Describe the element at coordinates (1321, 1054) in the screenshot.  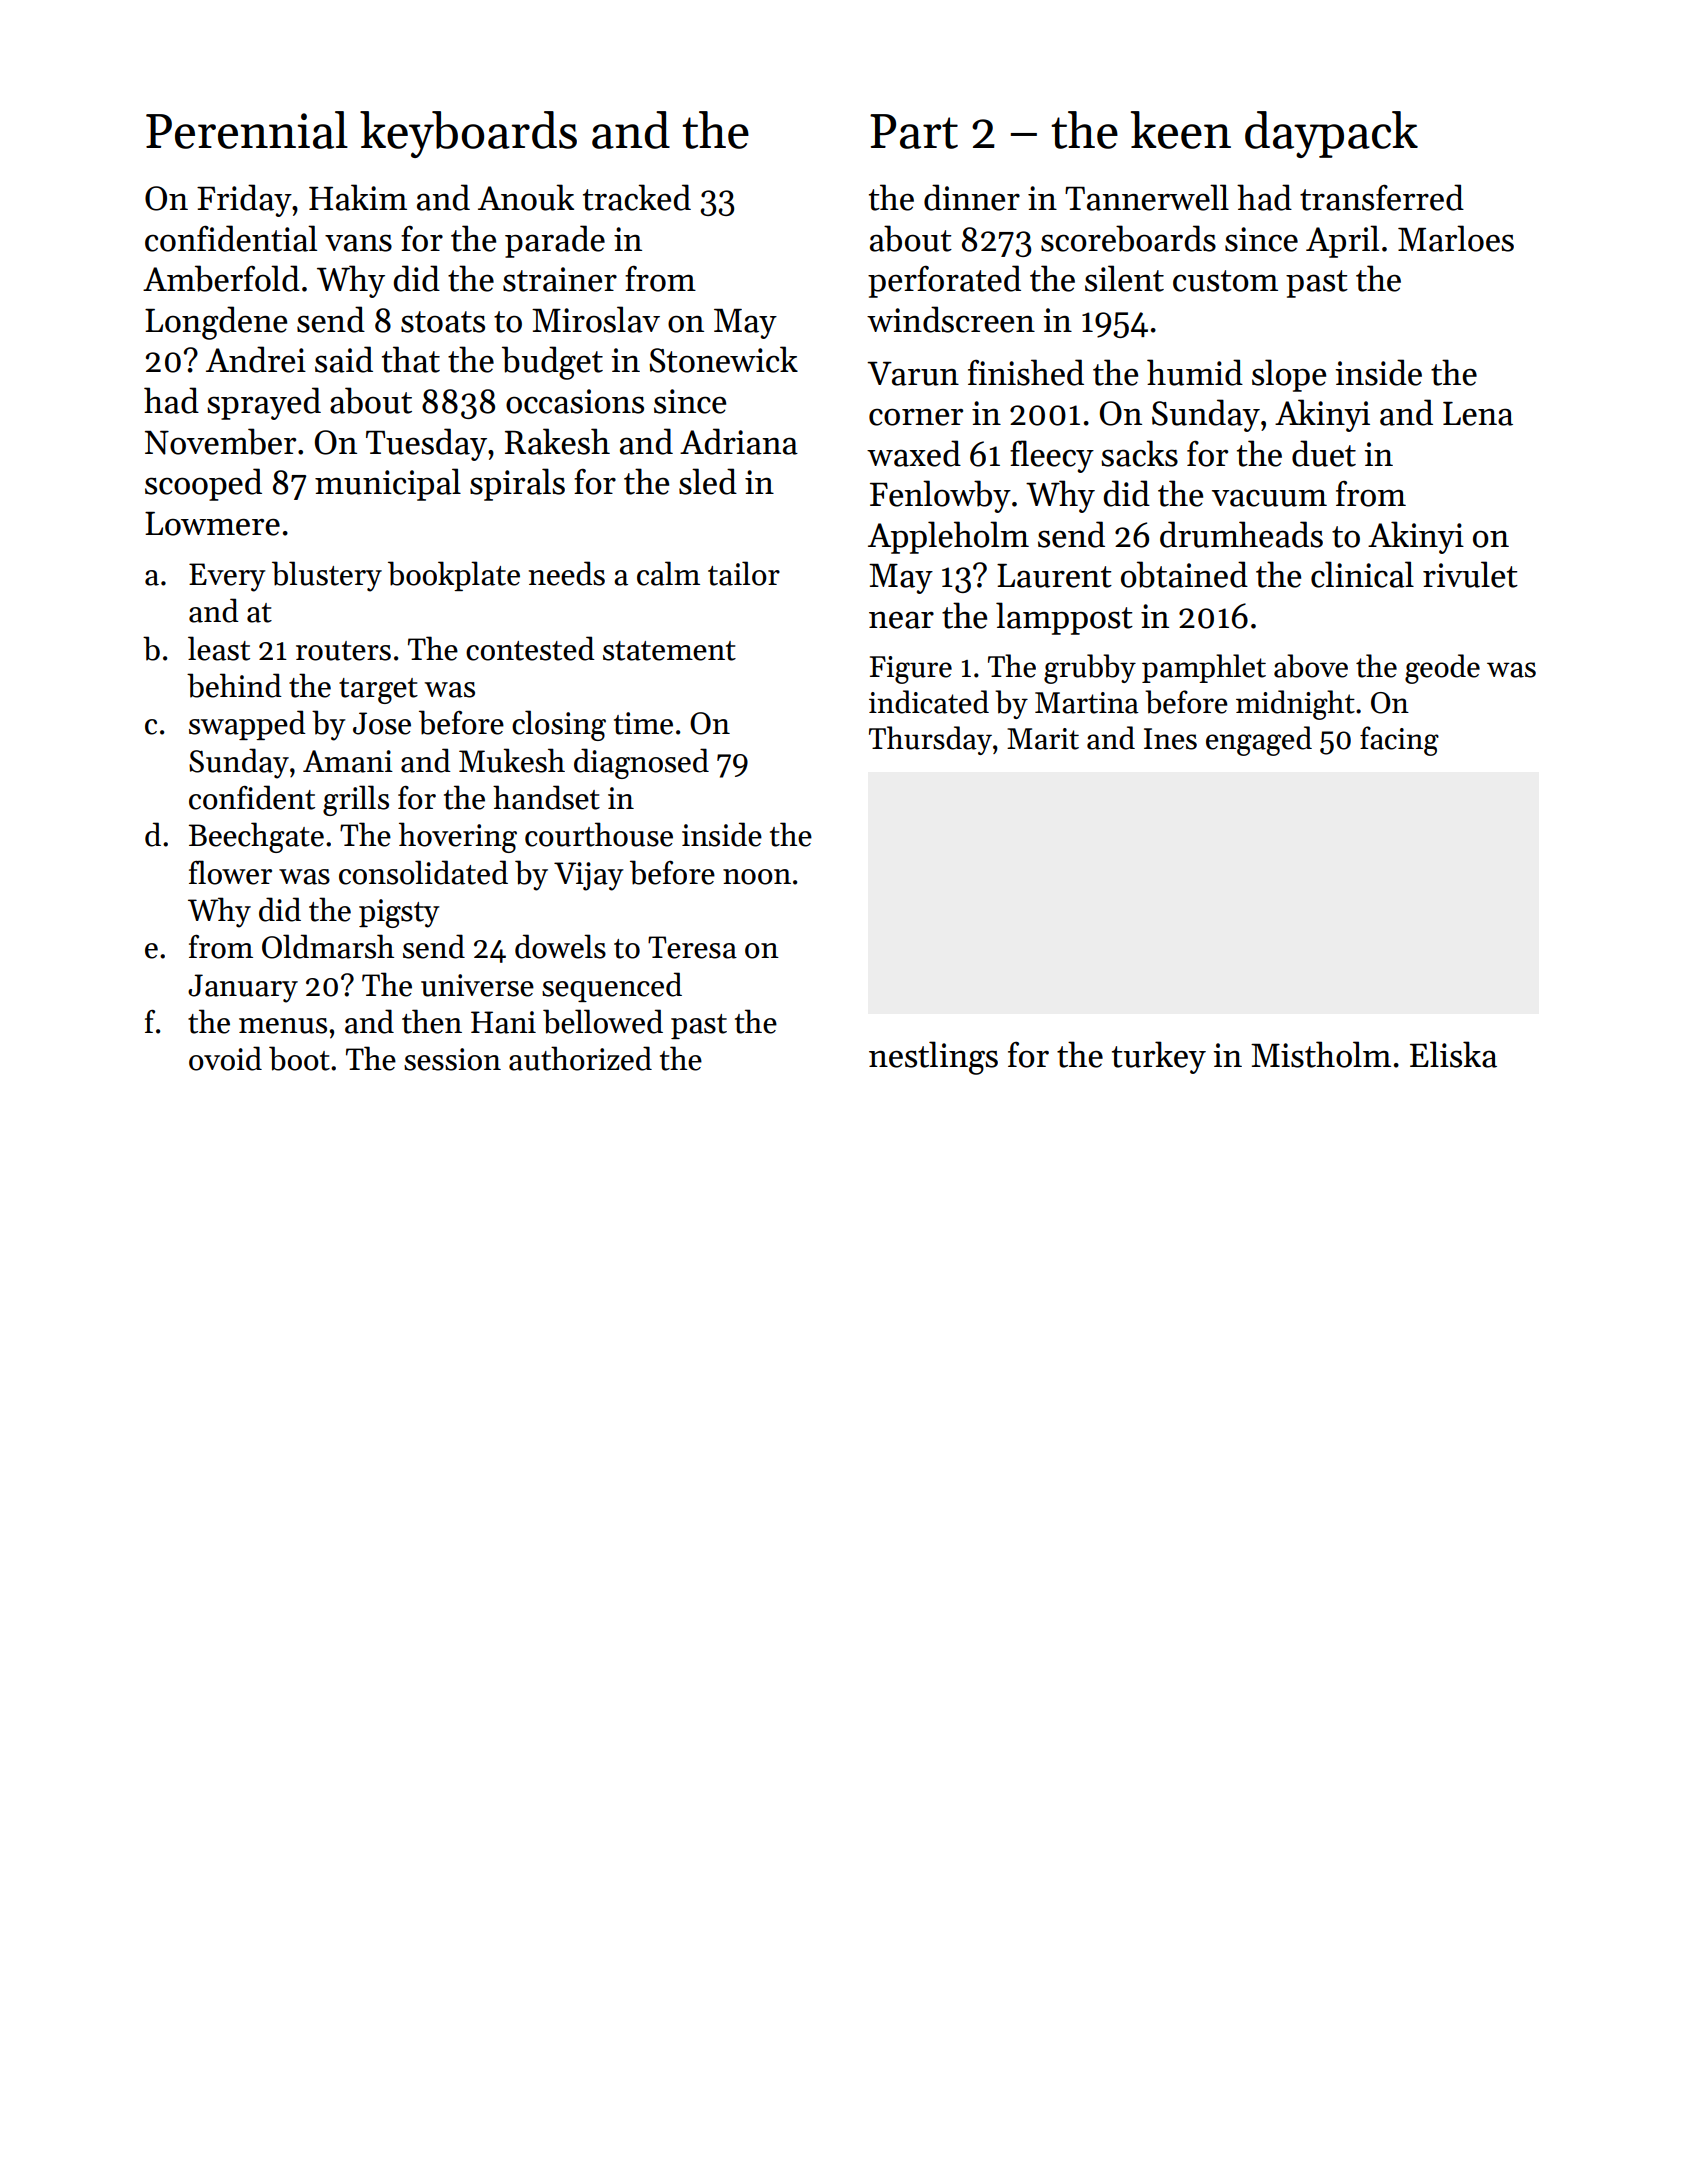
I see `Mistholm` at that location.
